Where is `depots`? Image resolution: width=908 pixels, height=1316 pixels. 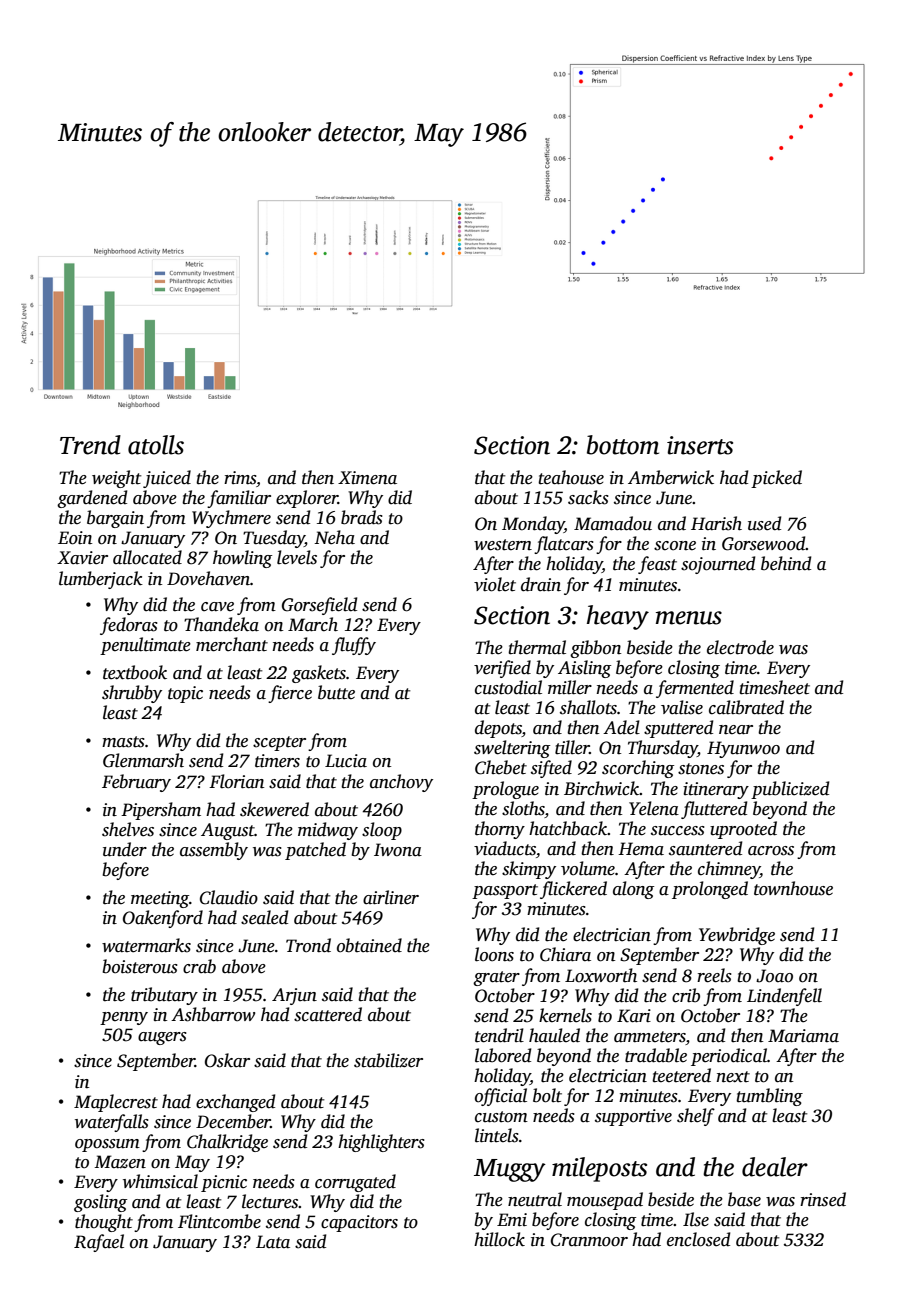
depots is located at coordinates (498, 729).
